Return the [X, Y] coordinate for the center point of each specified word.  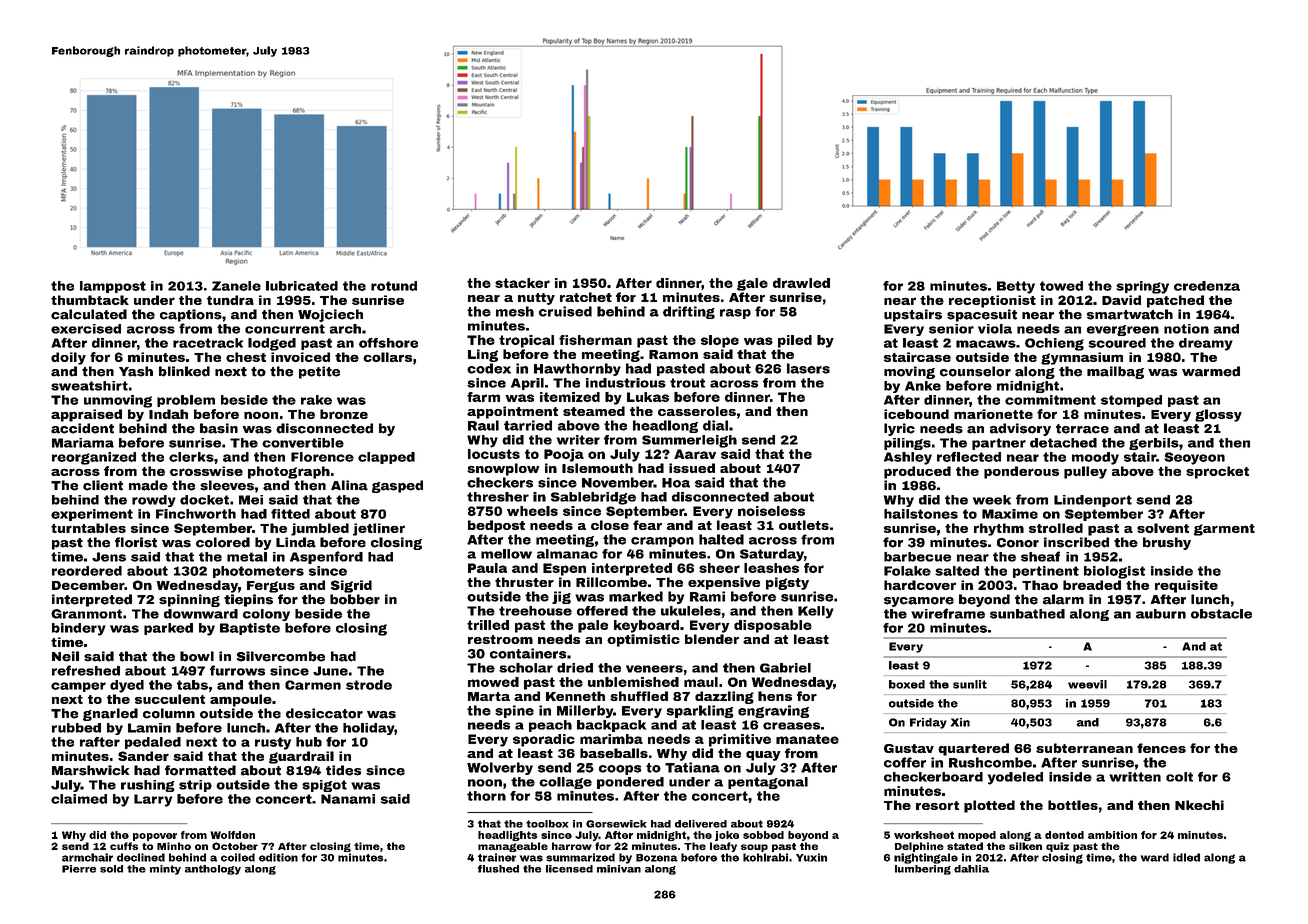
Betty [1016, 287]
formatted [200, 770]
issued [692, 468]
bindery [79, 629]
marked [636, 596]
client [103, 485]
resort [937, 805]
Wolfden [232, 835]
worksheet [924, 835]
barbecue [917, 557]
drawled [801, 283]
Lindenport [1093, 501]
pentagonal [768, 783]
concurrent [285, 329]
